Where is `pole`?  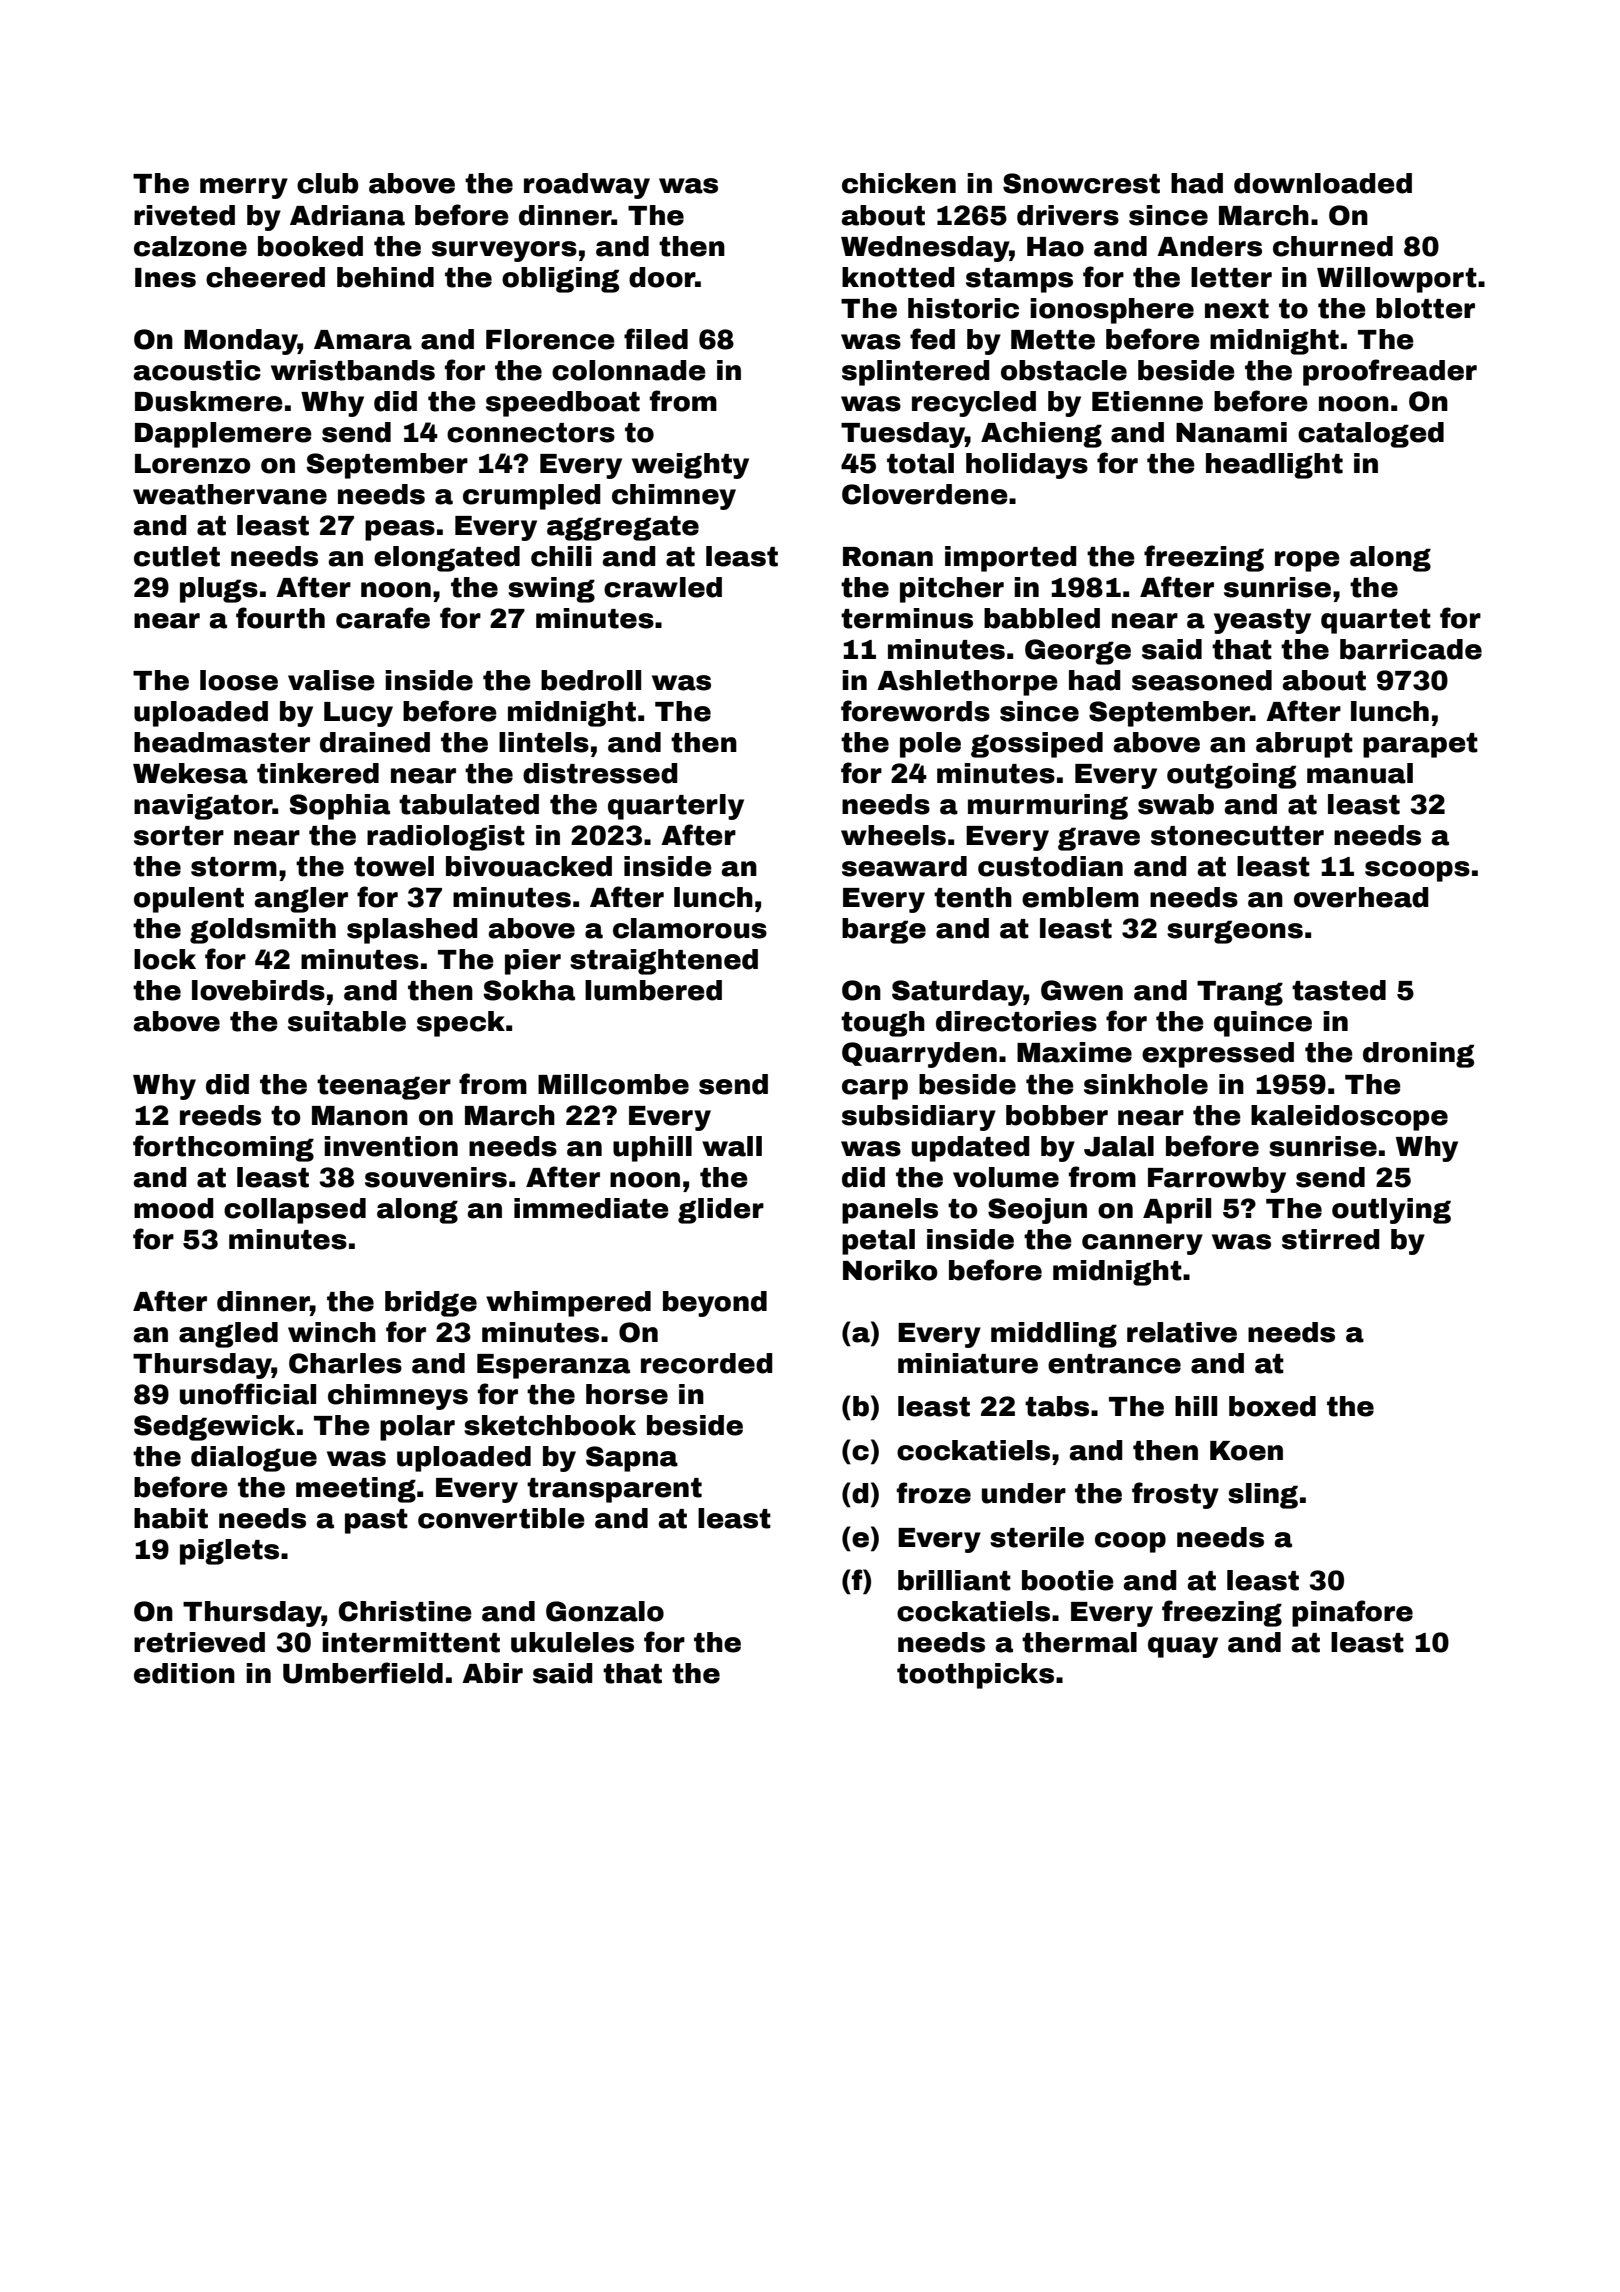
pole is located at coordinates (930, 745).
